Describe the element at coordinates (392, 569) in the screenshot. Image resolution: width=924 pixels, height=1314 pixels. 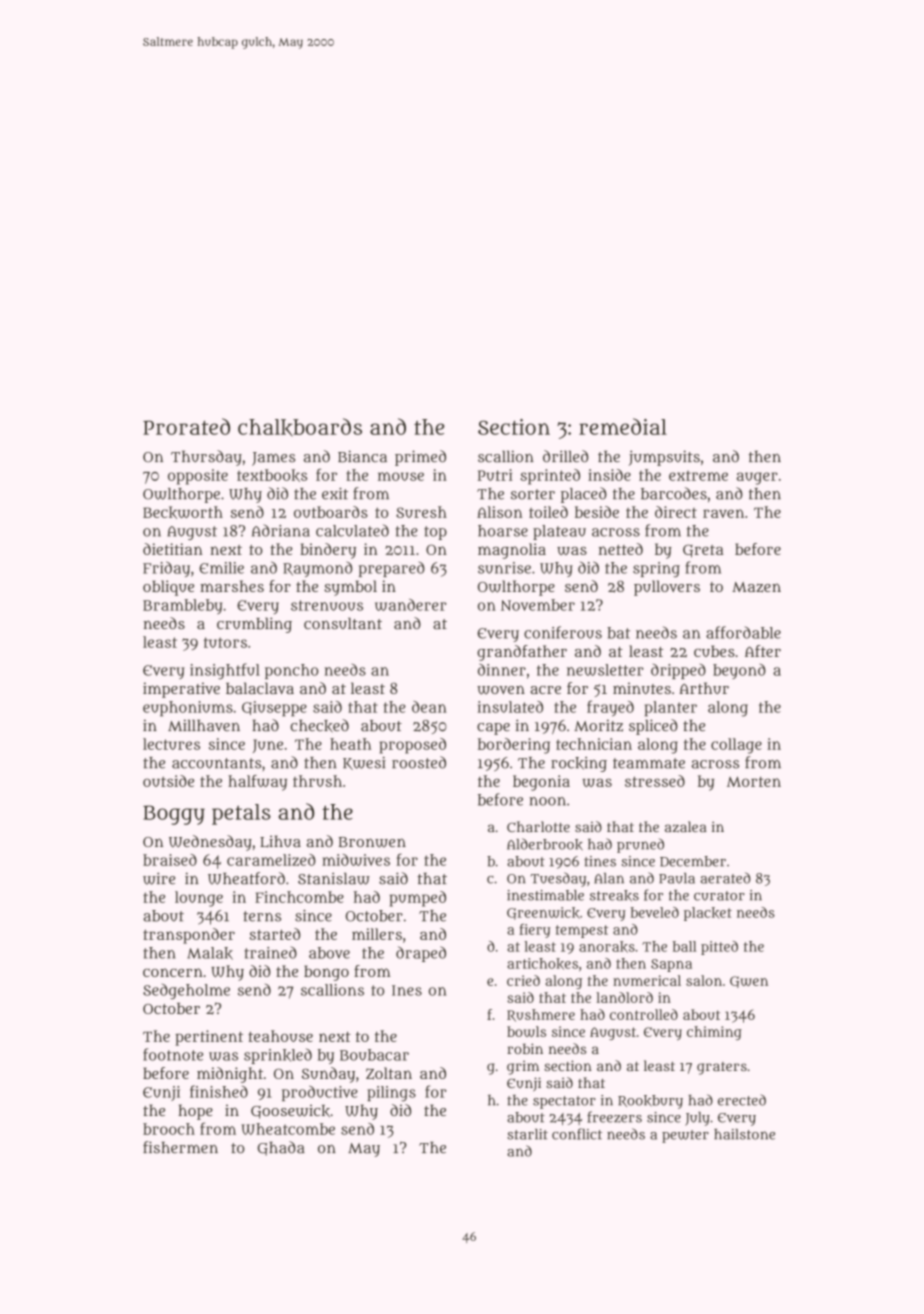
I see `prepared` at that location.
